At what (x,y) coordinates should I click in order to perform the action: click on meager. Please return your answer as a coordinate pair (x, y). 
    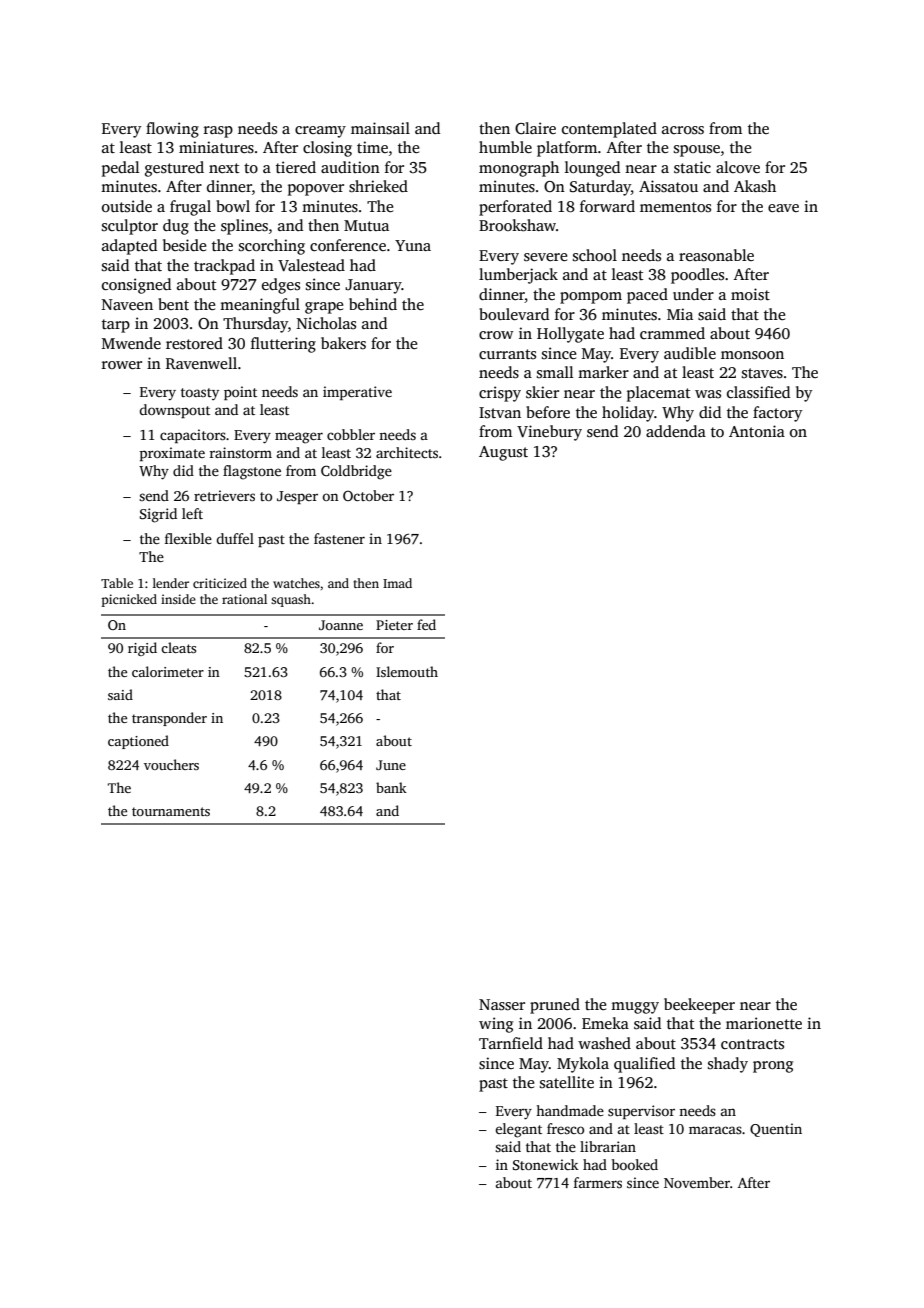
    Looking at the image, I should click on (299, 438).
